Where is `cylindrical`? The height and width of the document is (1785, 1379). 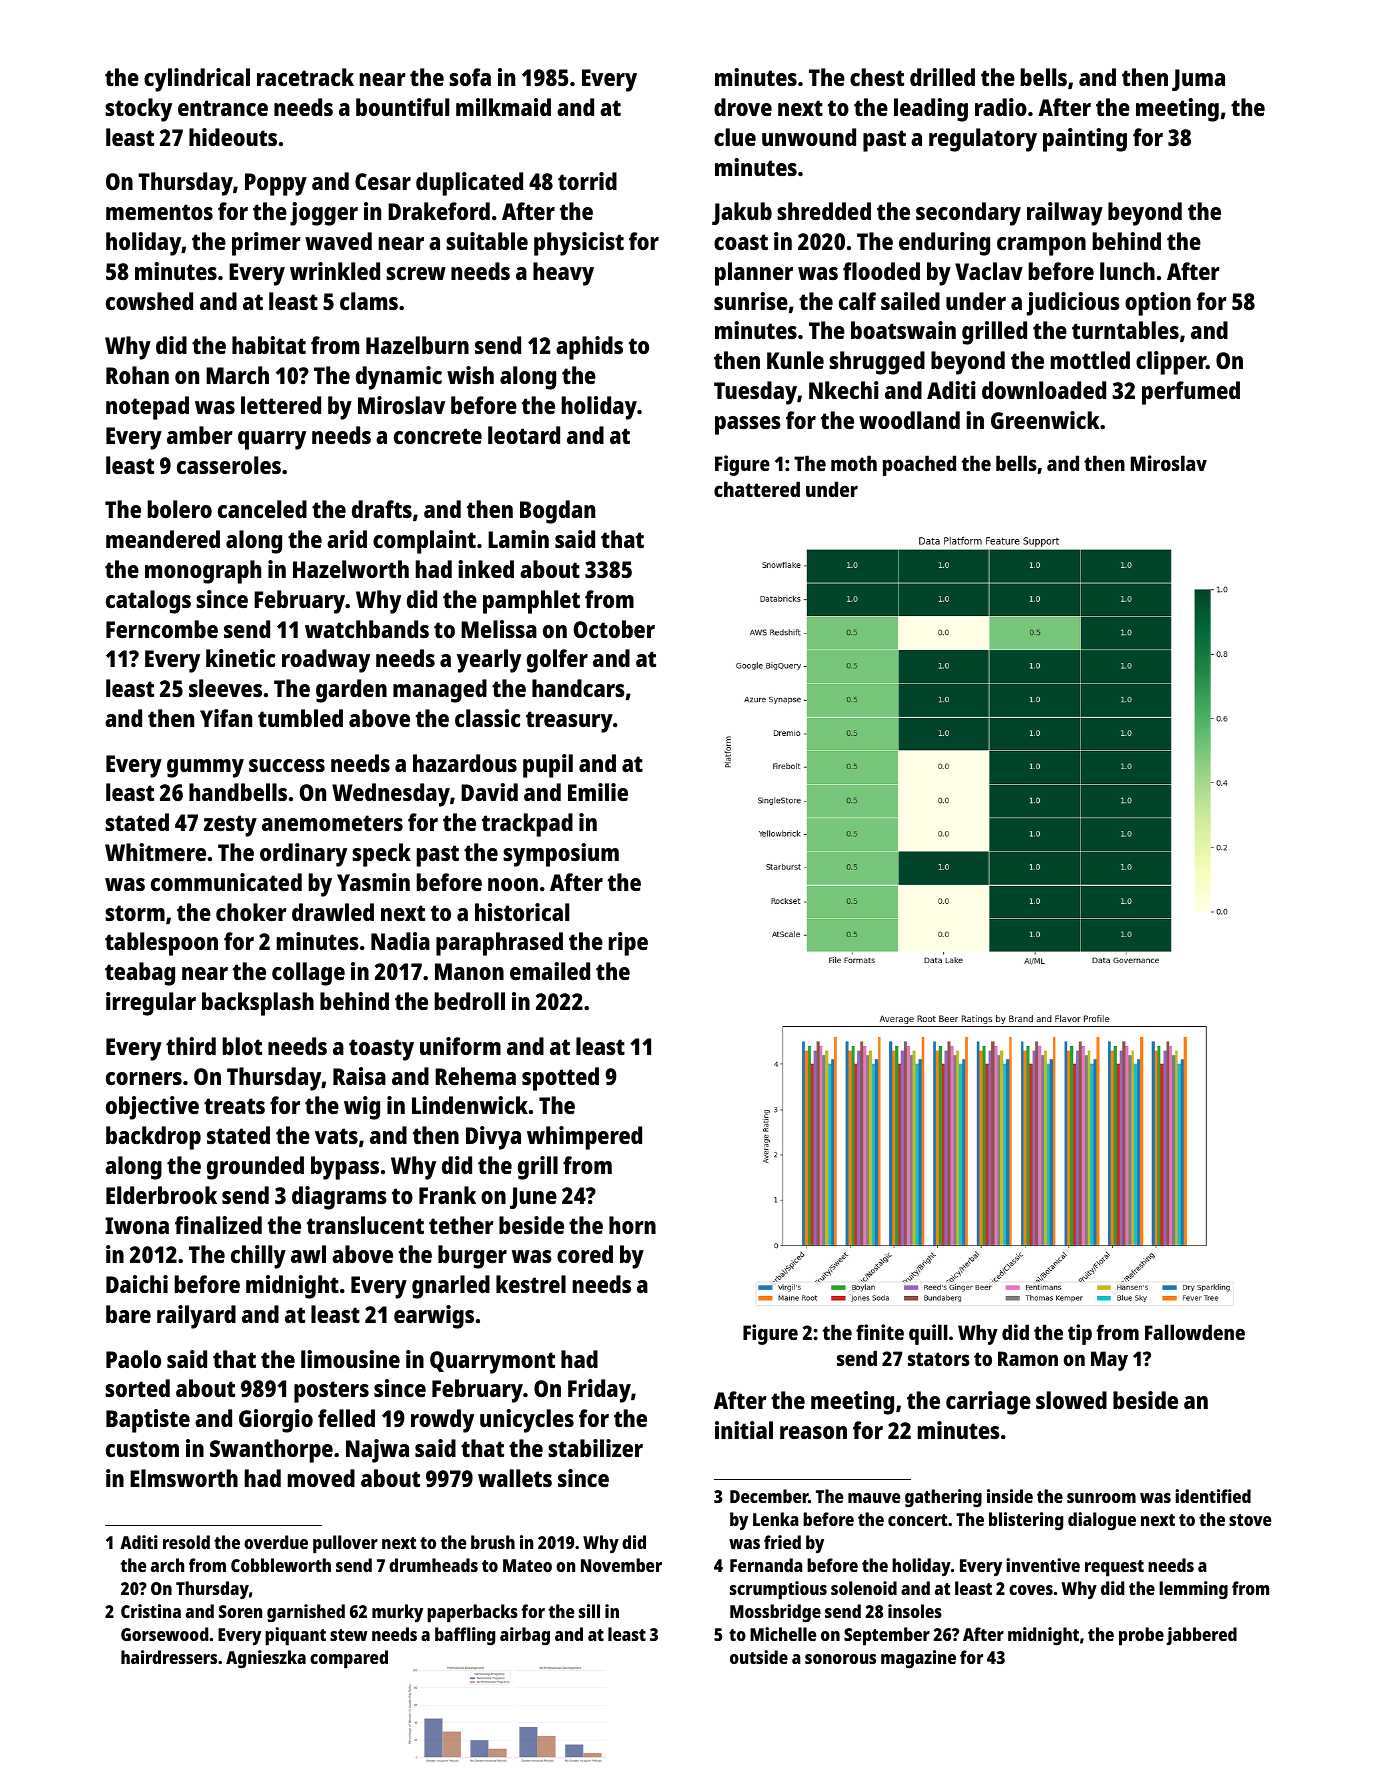 cylindrical is located at coordinates (197, 80).
